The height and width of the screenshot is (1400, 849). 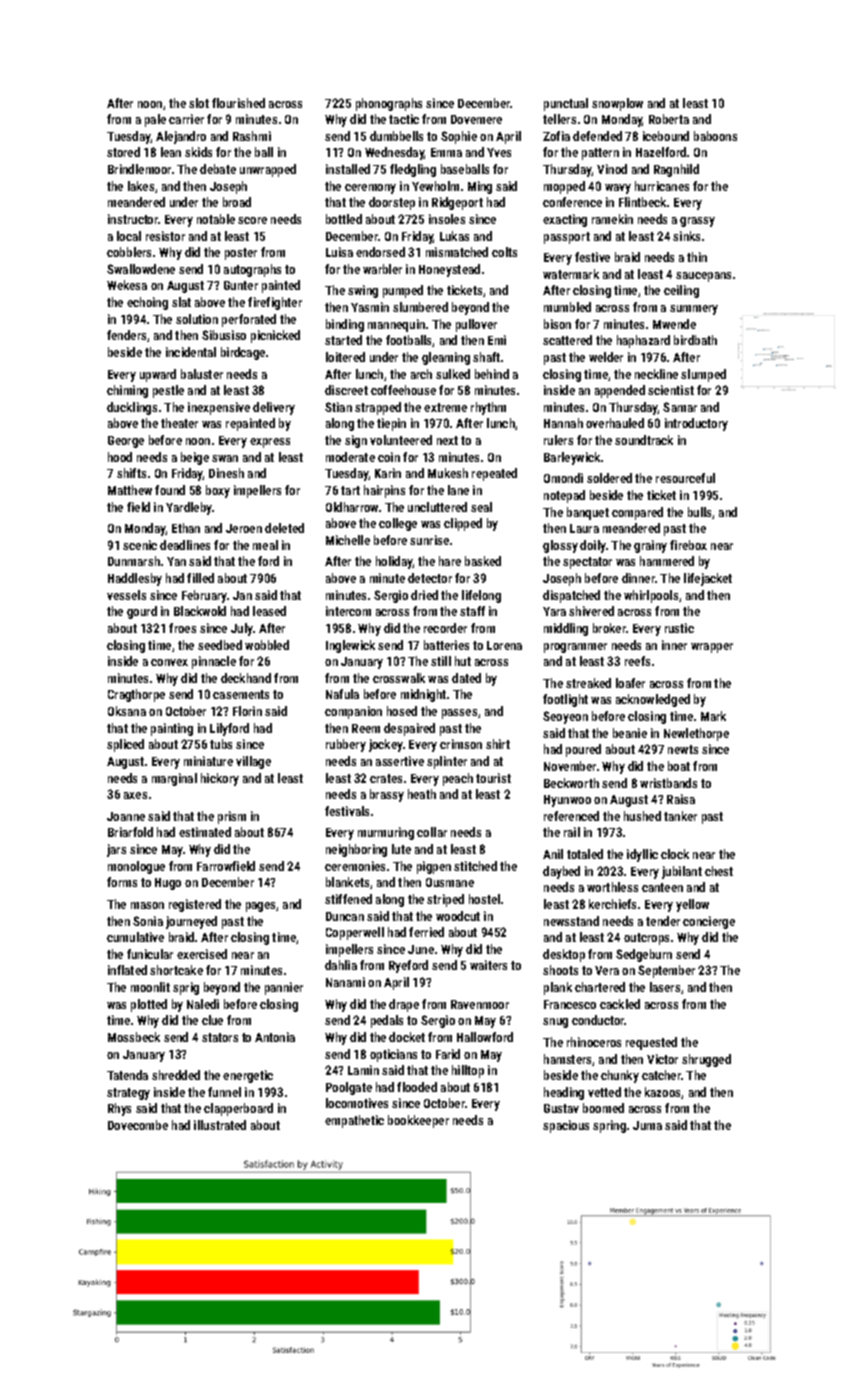 I want to click on Roberta, so click(x=669, y=119).
